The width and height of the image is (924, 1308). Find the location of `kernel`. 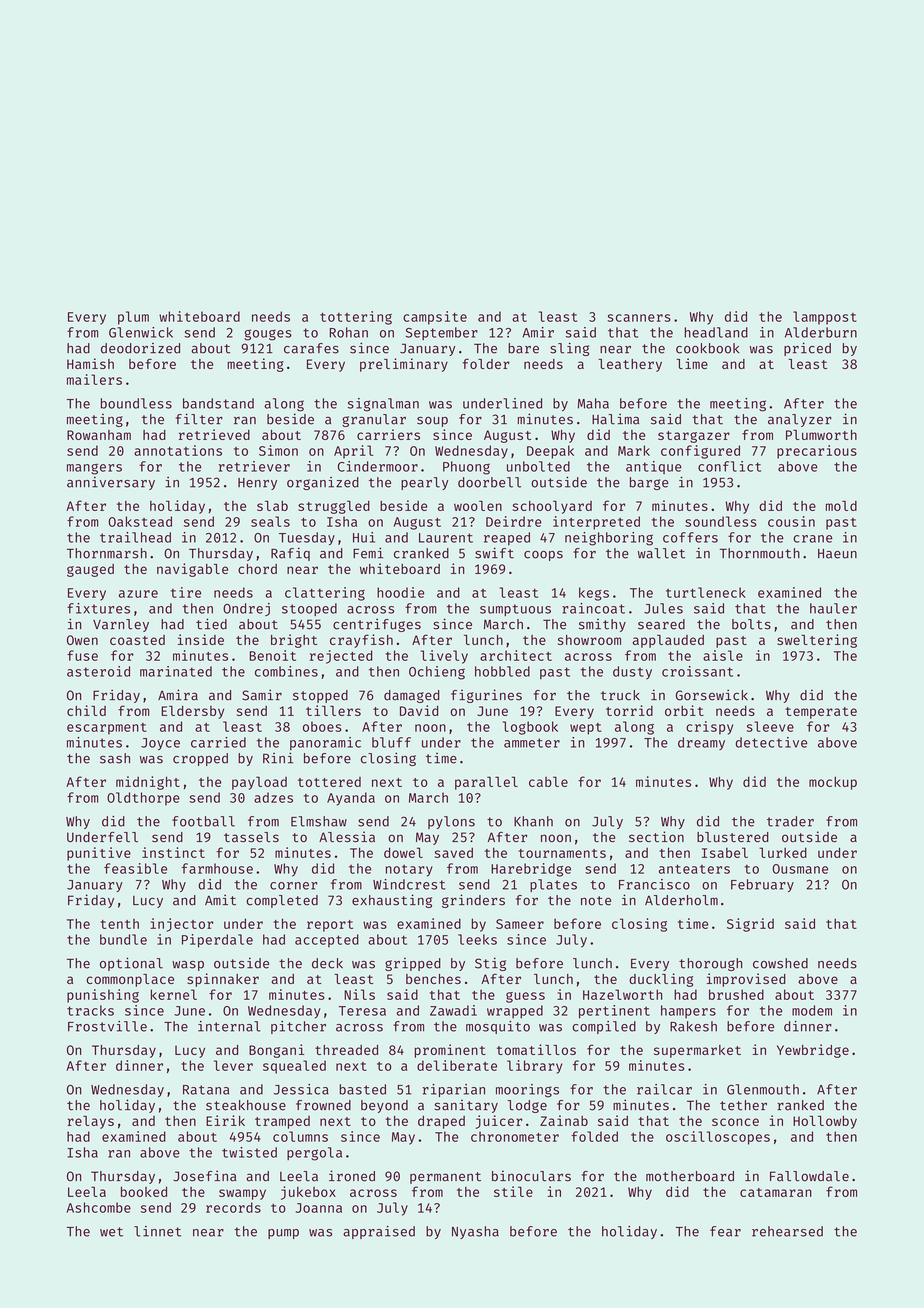

kernel is located at coordinates (174, 994).
